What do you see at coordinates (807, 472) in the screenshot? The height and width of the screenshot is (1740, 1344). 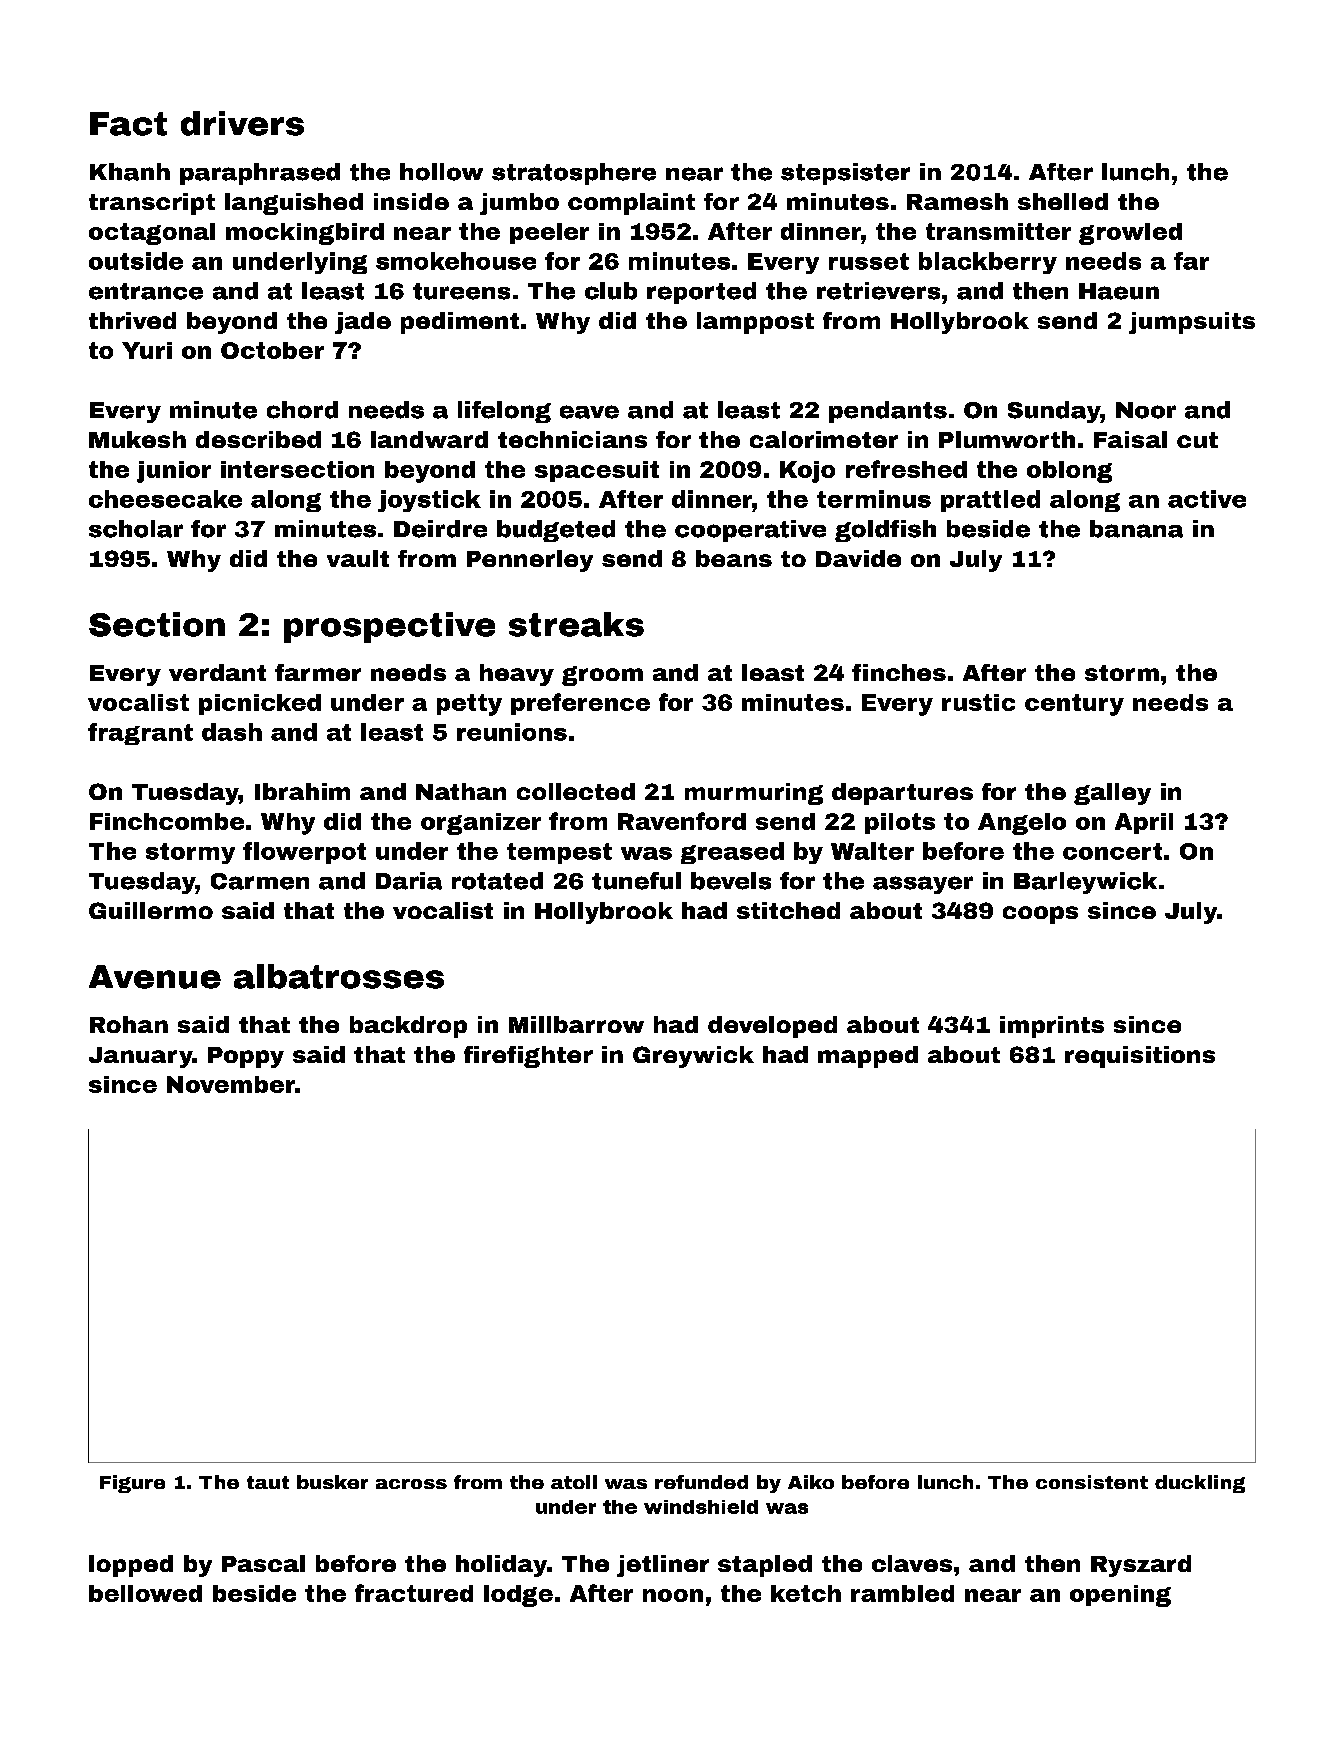 I see `Kojo` at bounding box center [807, 472].
